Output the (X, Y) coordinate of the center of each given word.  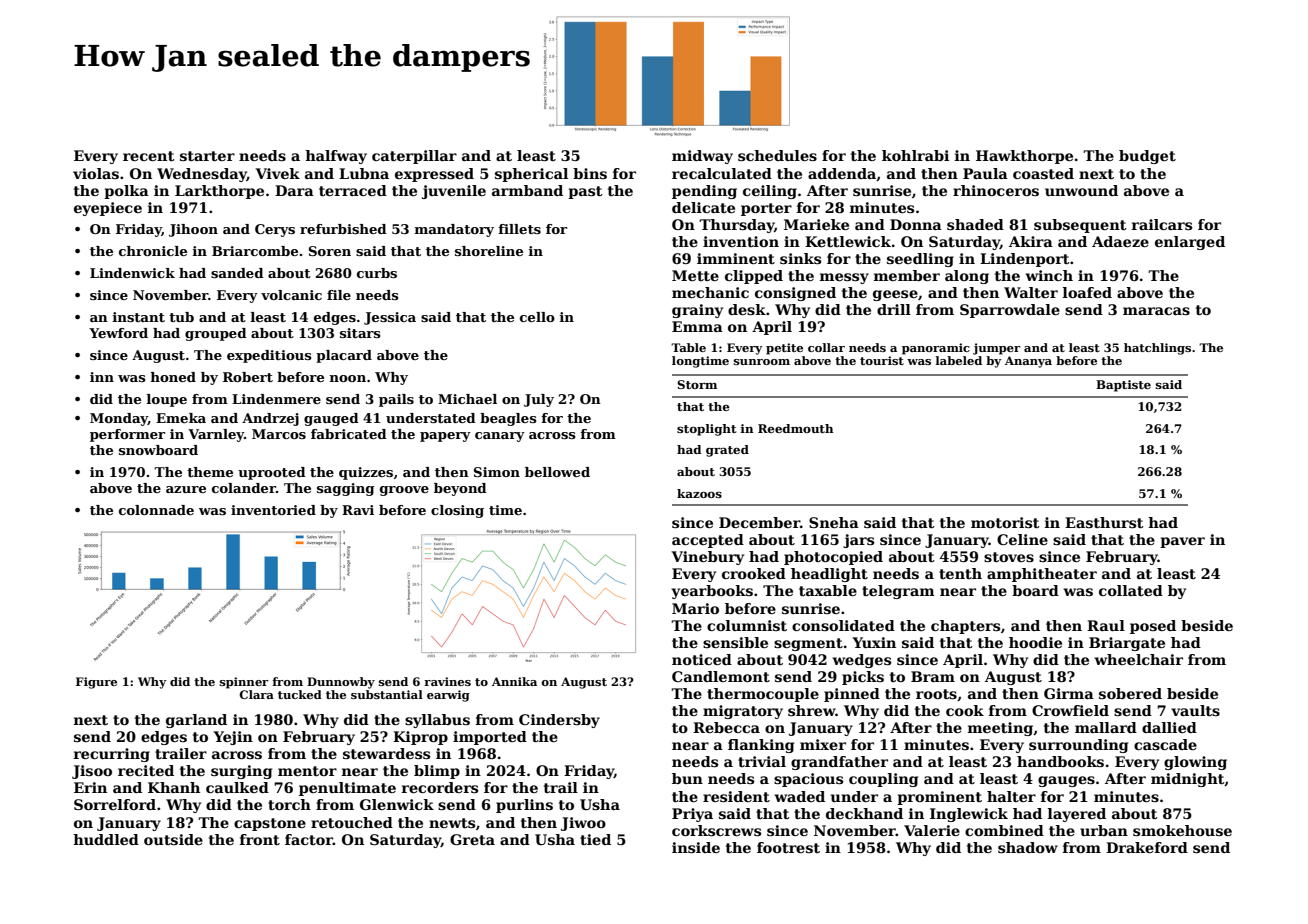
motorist (1005, 522)
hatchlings (1157, 349)
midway (702, 157)
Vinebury (707, 558)
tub (181, 317)
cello (537, 317)
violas (96, 173)
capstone (270, 824)
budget (1147, 157)
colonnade (156, 510)
